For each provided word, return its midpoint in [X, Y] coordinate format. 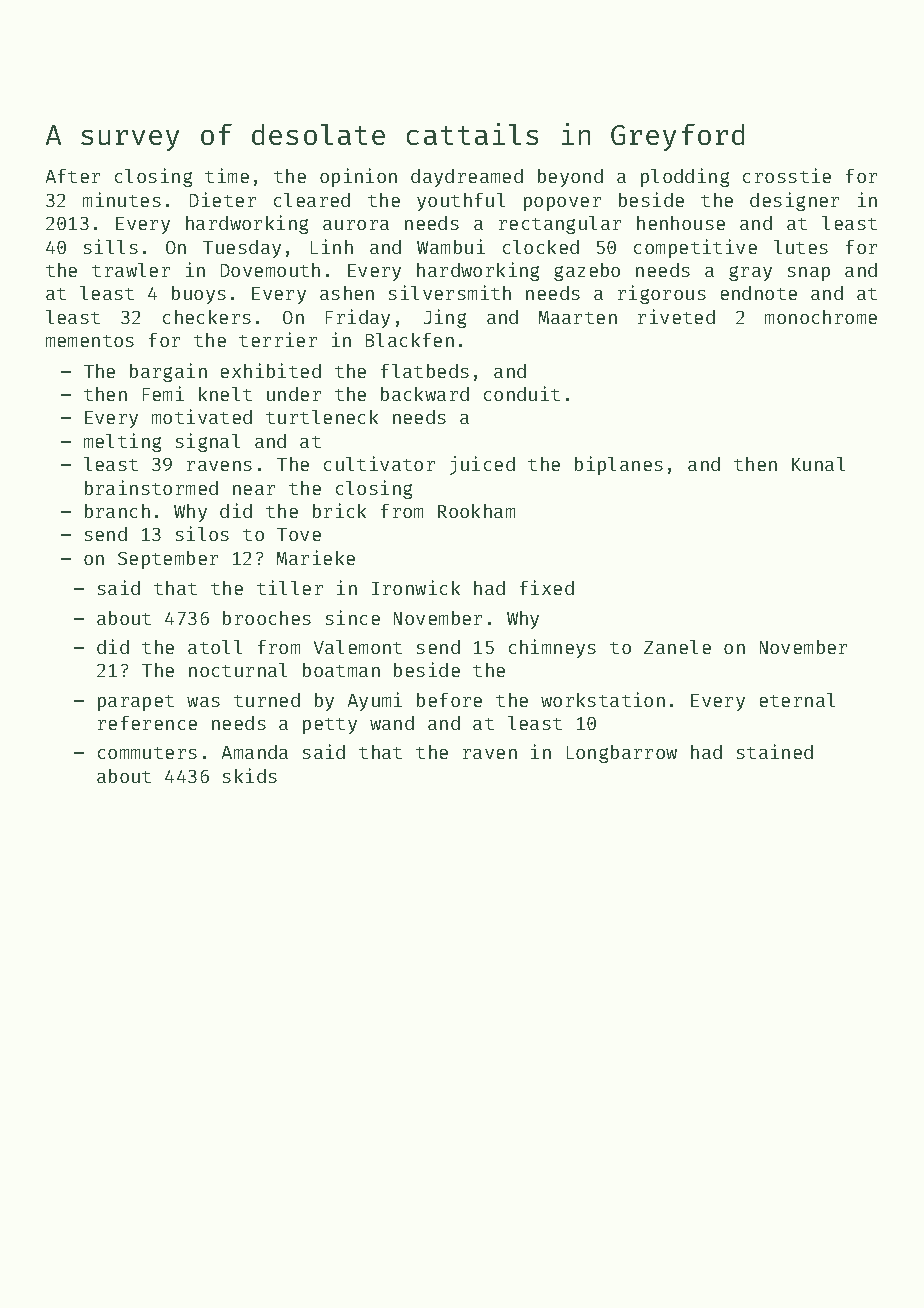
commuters [147, 753]
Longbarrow [622, 754]
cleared [312, 200]
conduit [522, 393]
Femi [163, 393]
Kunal [818, 464]
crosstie [787, 175]
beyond [570, 178]
